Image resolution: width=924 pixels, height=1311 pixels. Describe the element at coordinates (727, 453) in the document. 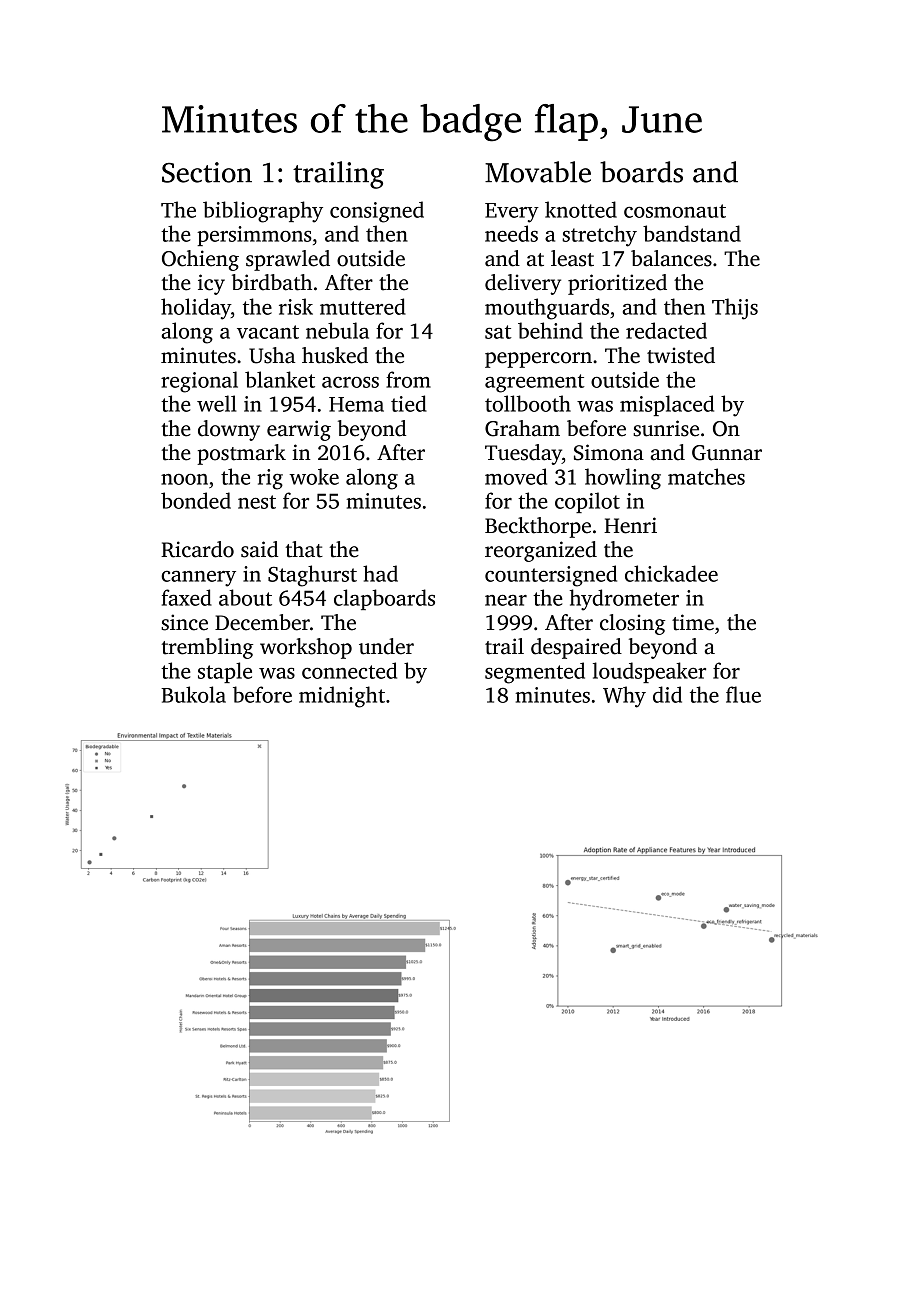

I see `Gunnar` at that location.
